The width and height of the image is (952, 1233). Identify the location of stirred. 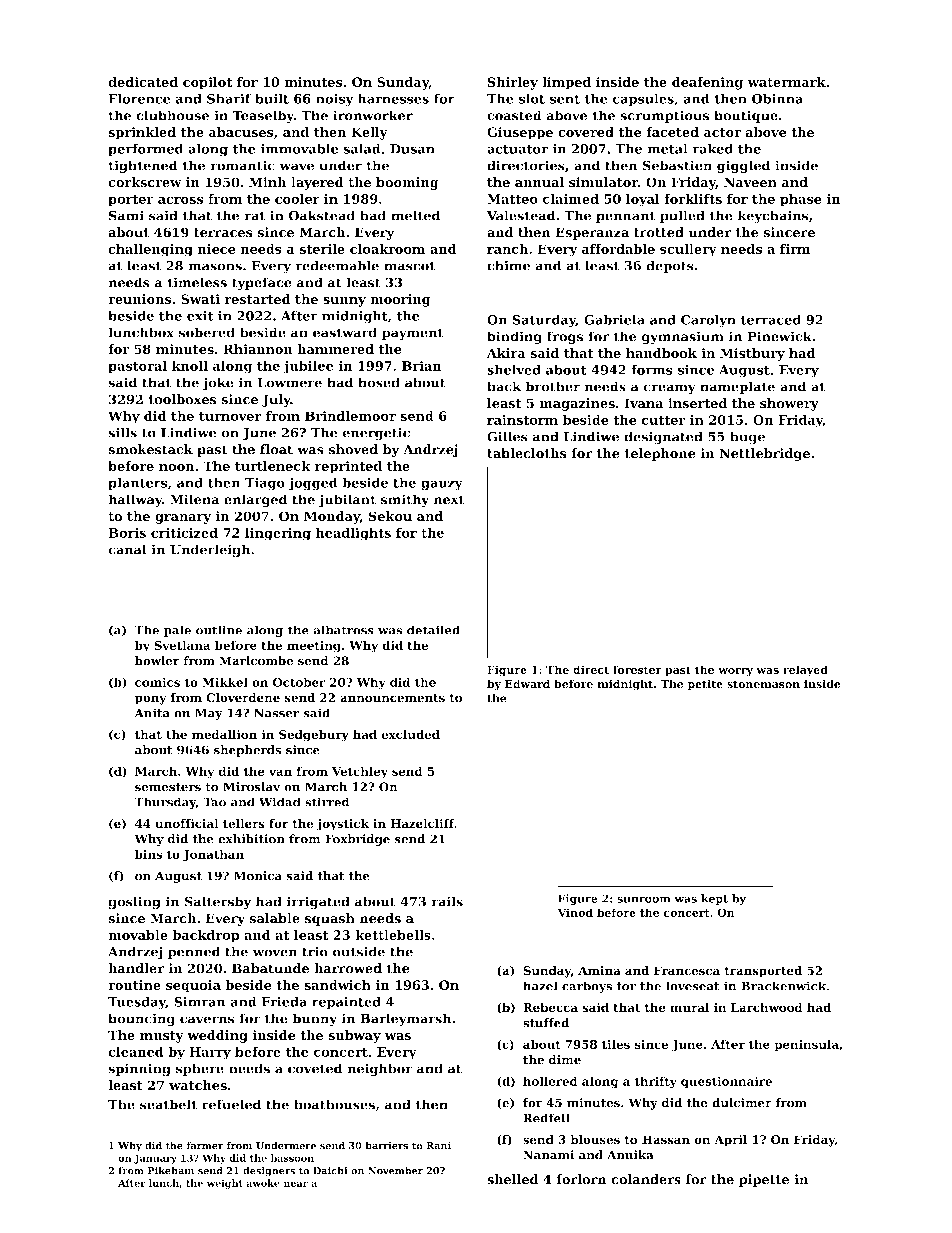
(327, 802).
